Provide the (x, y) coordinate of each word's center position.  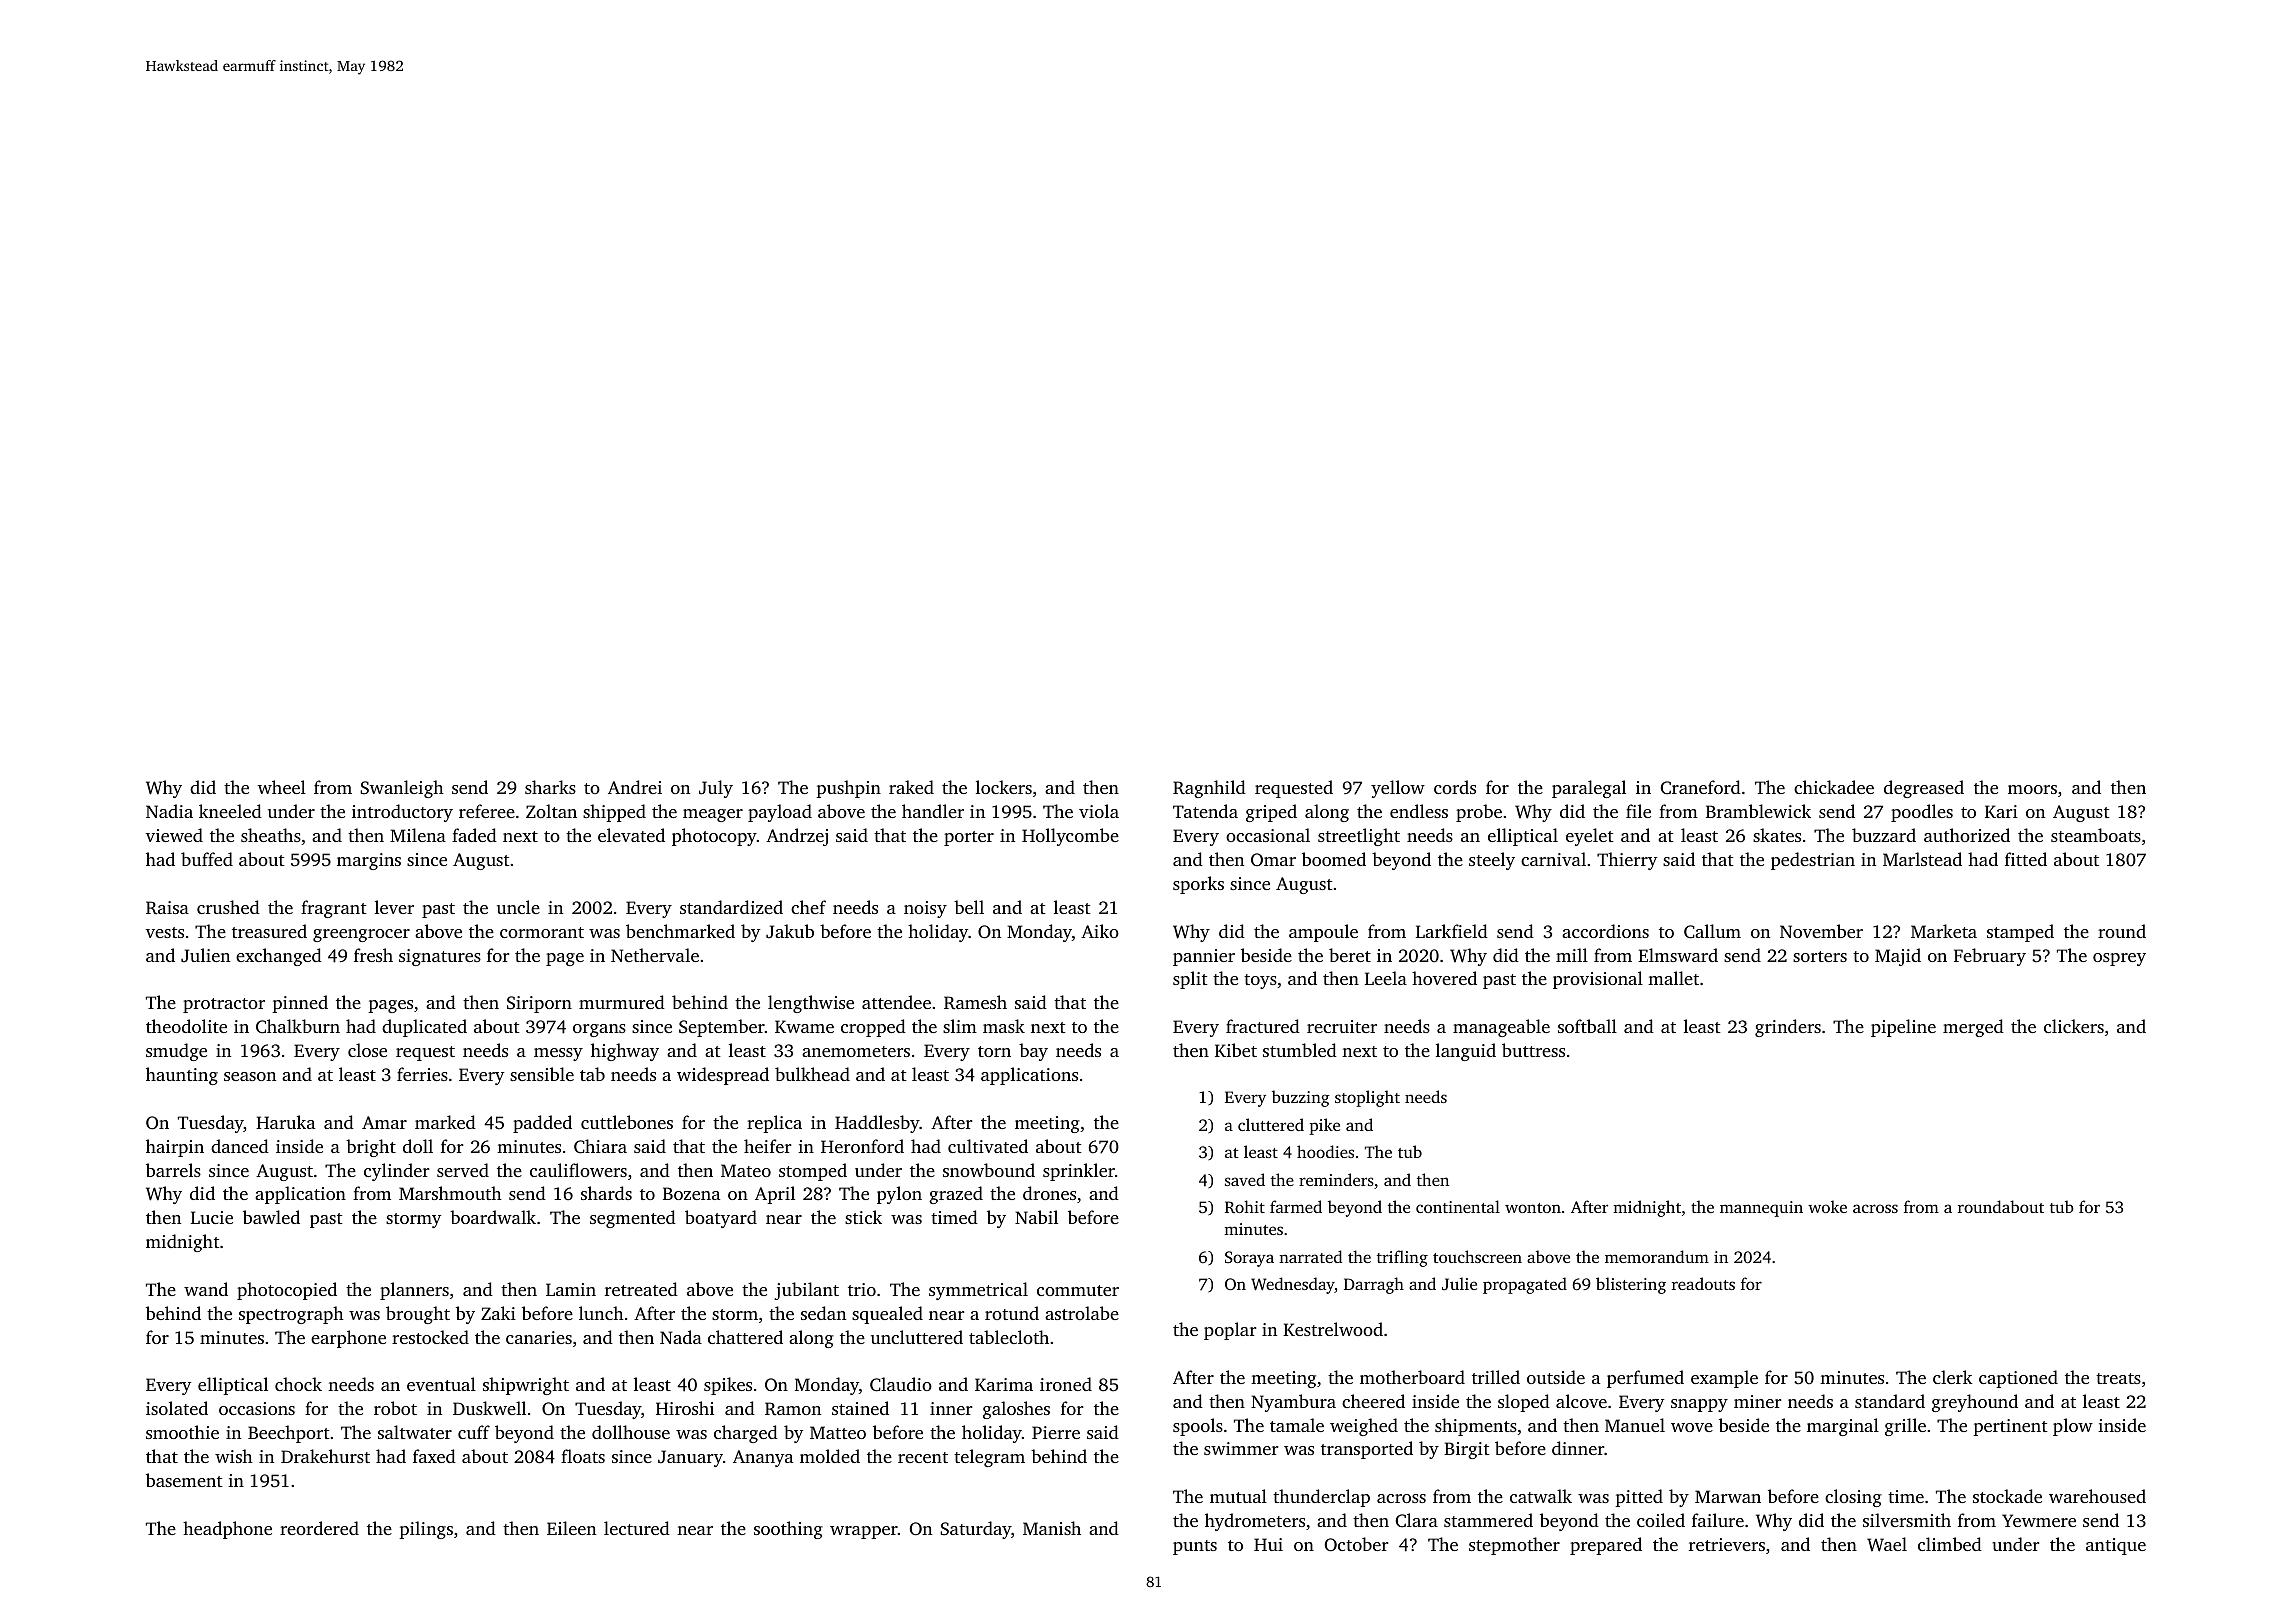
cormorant (542, 932)
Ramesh (975, 1002)
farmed (1296, 1206)
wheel (282, 787)
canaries (539, 1337)
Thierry (1627, 861)
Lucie (212, 1217)
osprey (2119, 959)
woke (1827, 1206)
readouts (1703, 1283)
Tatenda (1205, 811)
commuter (1078, 1290)
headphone (227, 1530)
